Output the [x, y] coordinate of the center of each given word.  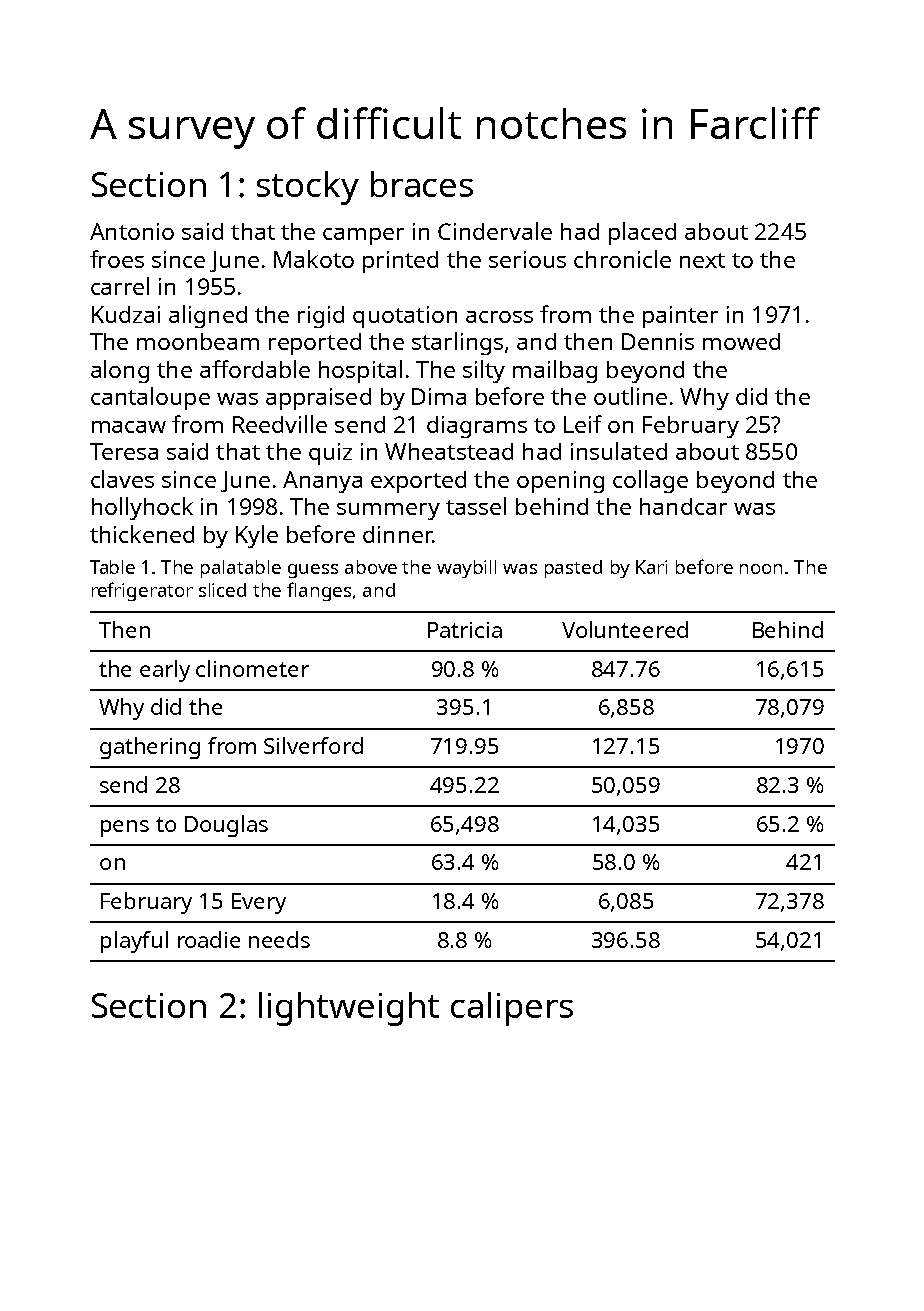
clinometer [252, 668]
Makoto [314, 259]
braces [422, 184]
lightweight [349, 1009]
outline [630, 396]
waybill [466, 569]
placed [642, 233]
